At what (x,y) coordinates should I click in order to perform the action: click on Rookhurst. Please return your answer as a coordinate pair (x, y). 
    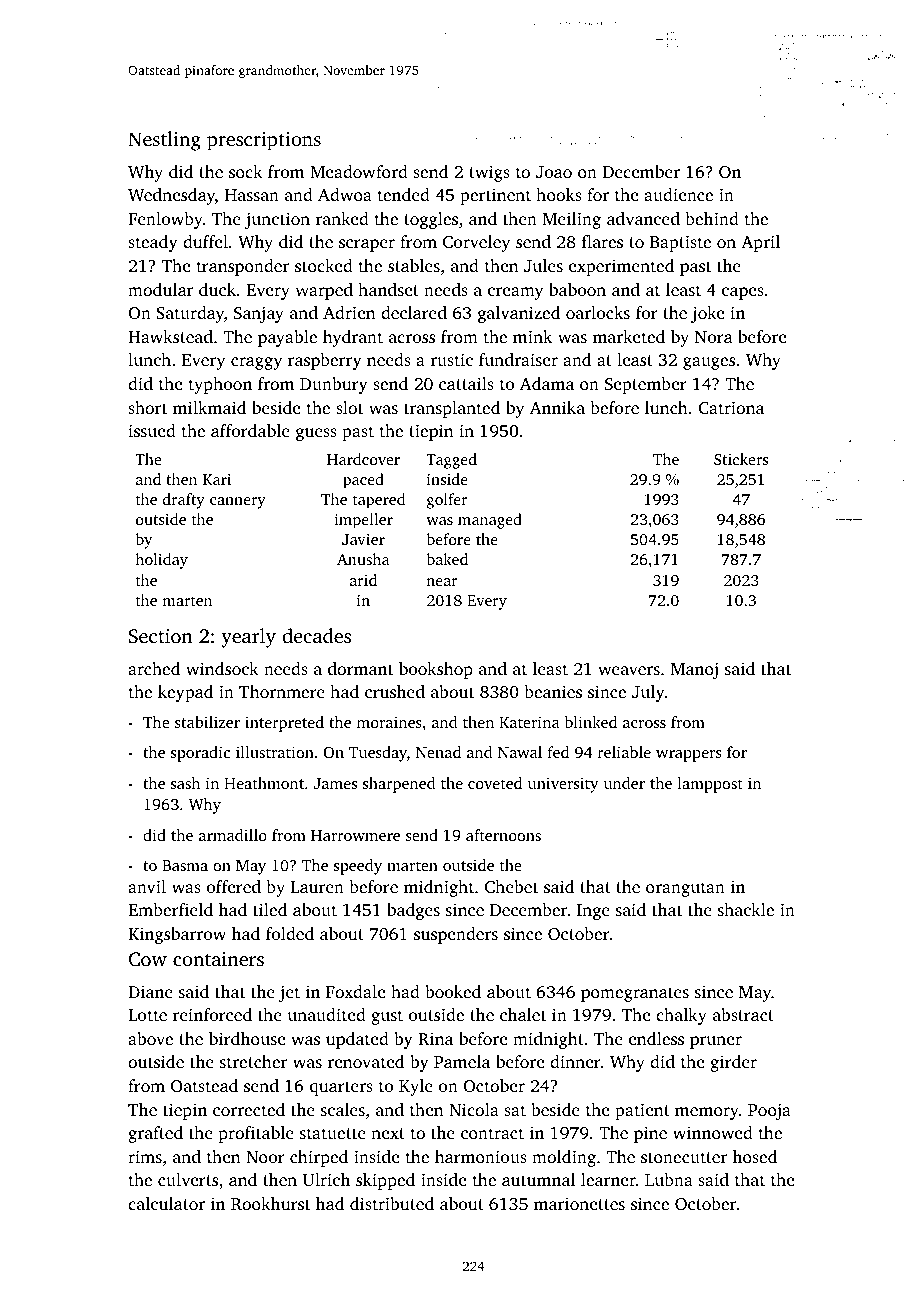
    Looking at the image, I should click on (271, 1203).
